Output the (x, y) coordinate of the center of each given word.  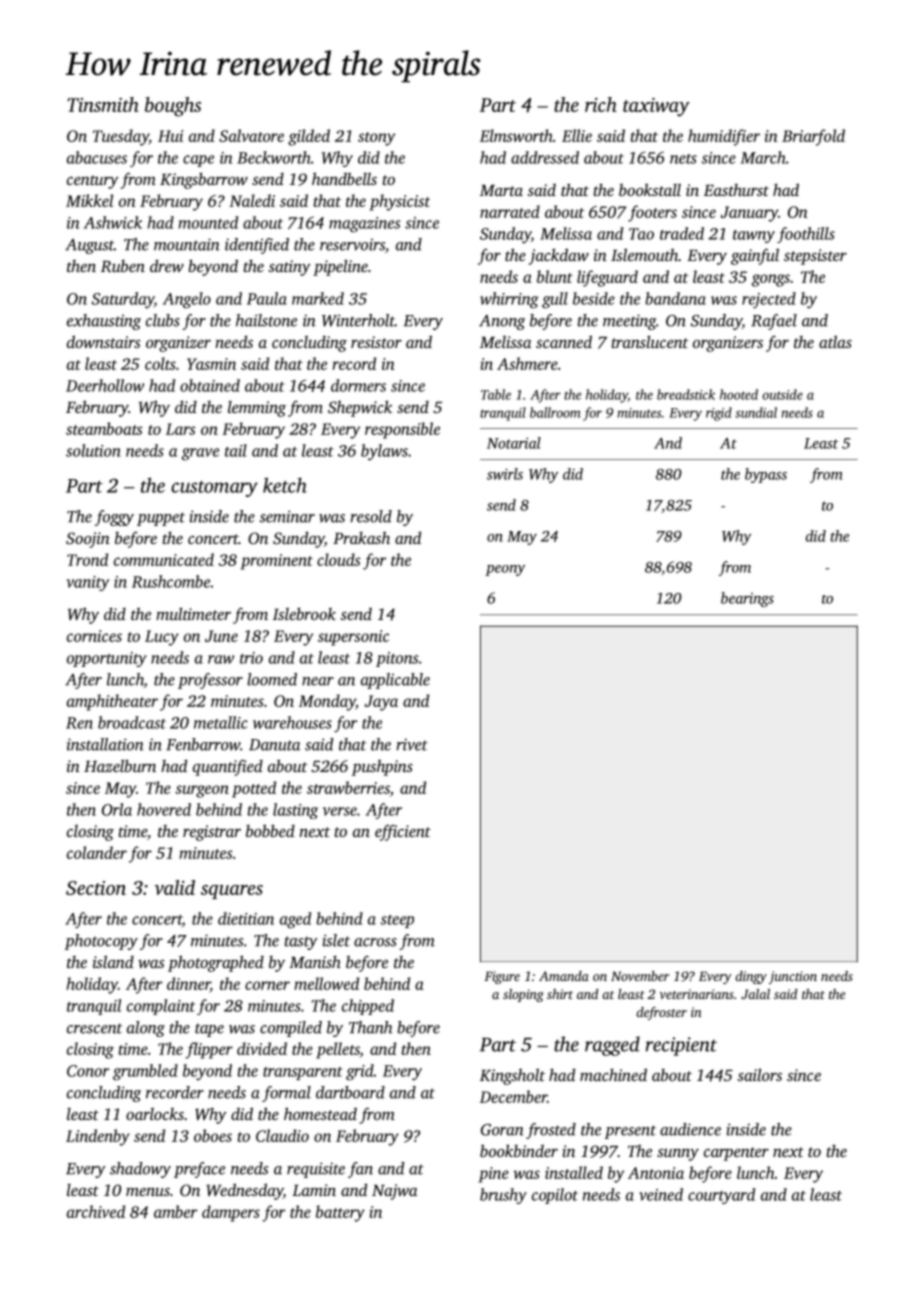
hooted (739, 394)
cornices (94, 636)
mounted (208, 222)
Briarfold (813, 137)
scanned (564, 341)
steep (397, 921)
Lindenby (98, 1137)
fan (360, 1170)
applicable (395, 681)
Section (96, 888)
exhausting (104, 322)
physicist (400, 202)
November (640, 976)
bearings (747, 599)
